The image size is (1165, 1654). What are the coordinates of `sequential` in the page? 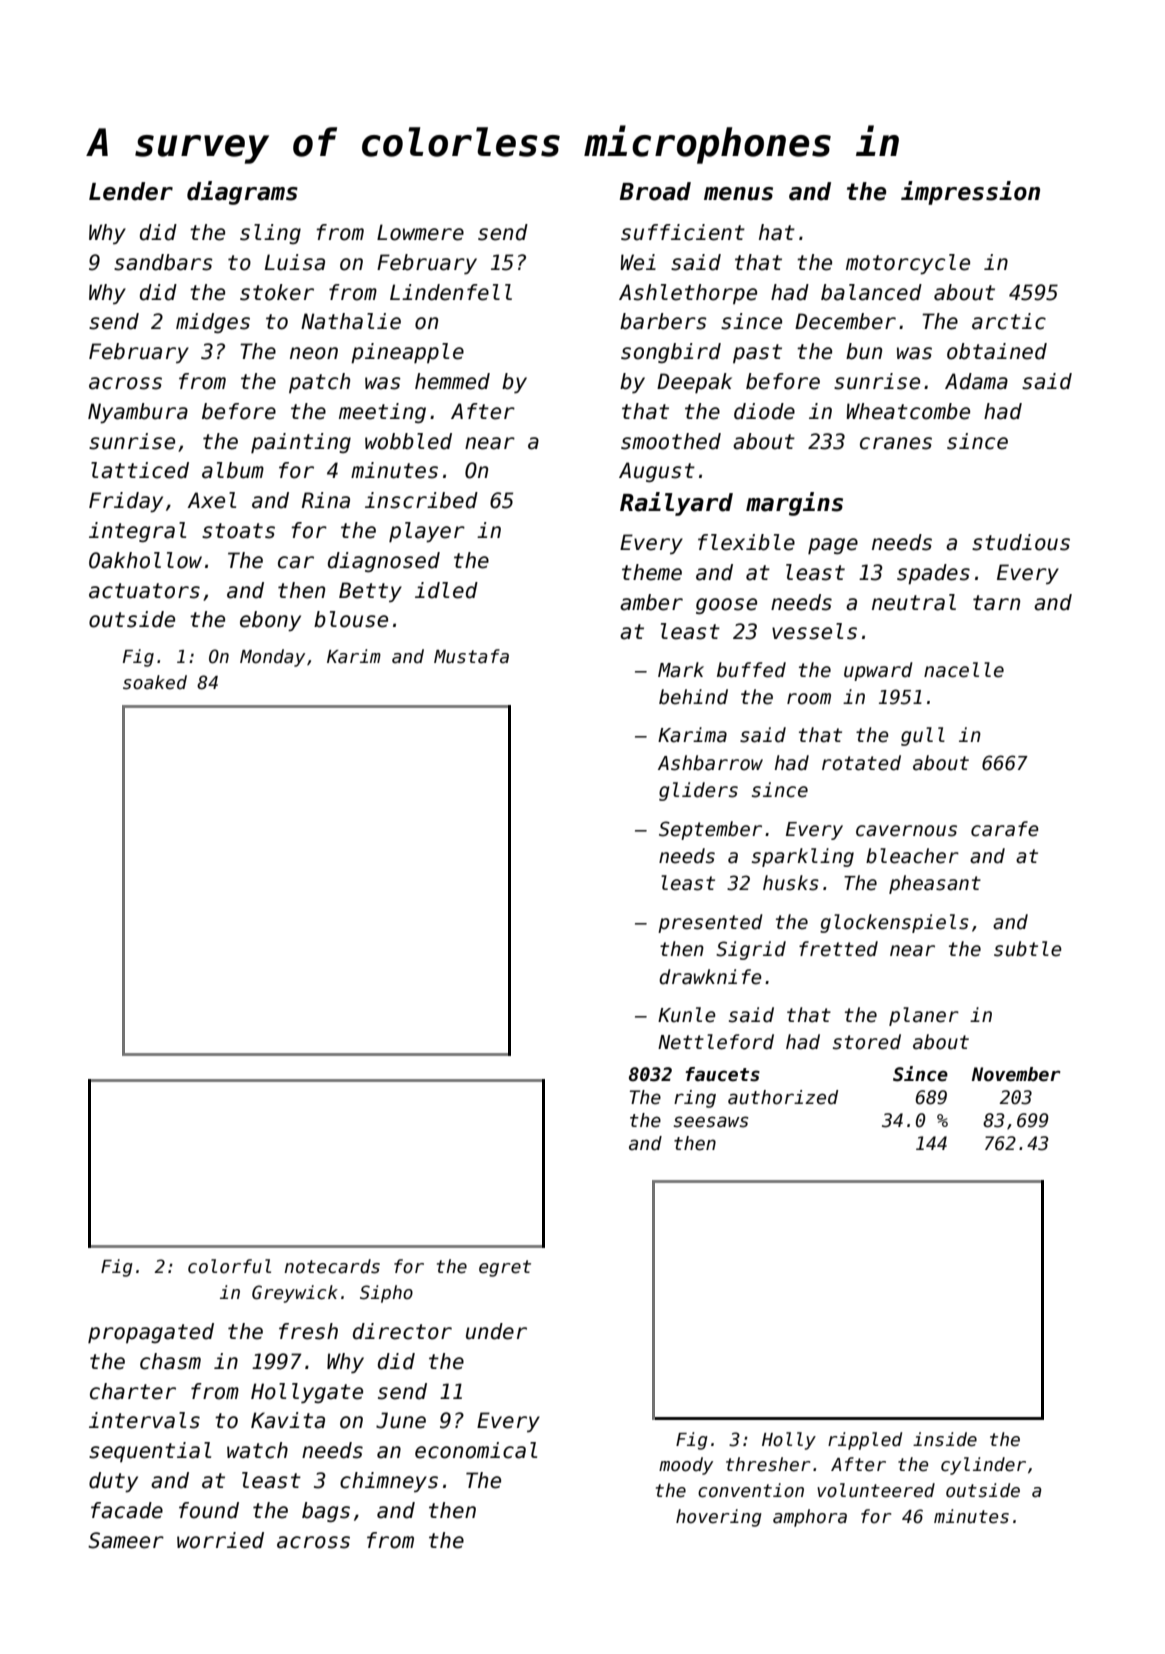 It's located at (150, 1452).
